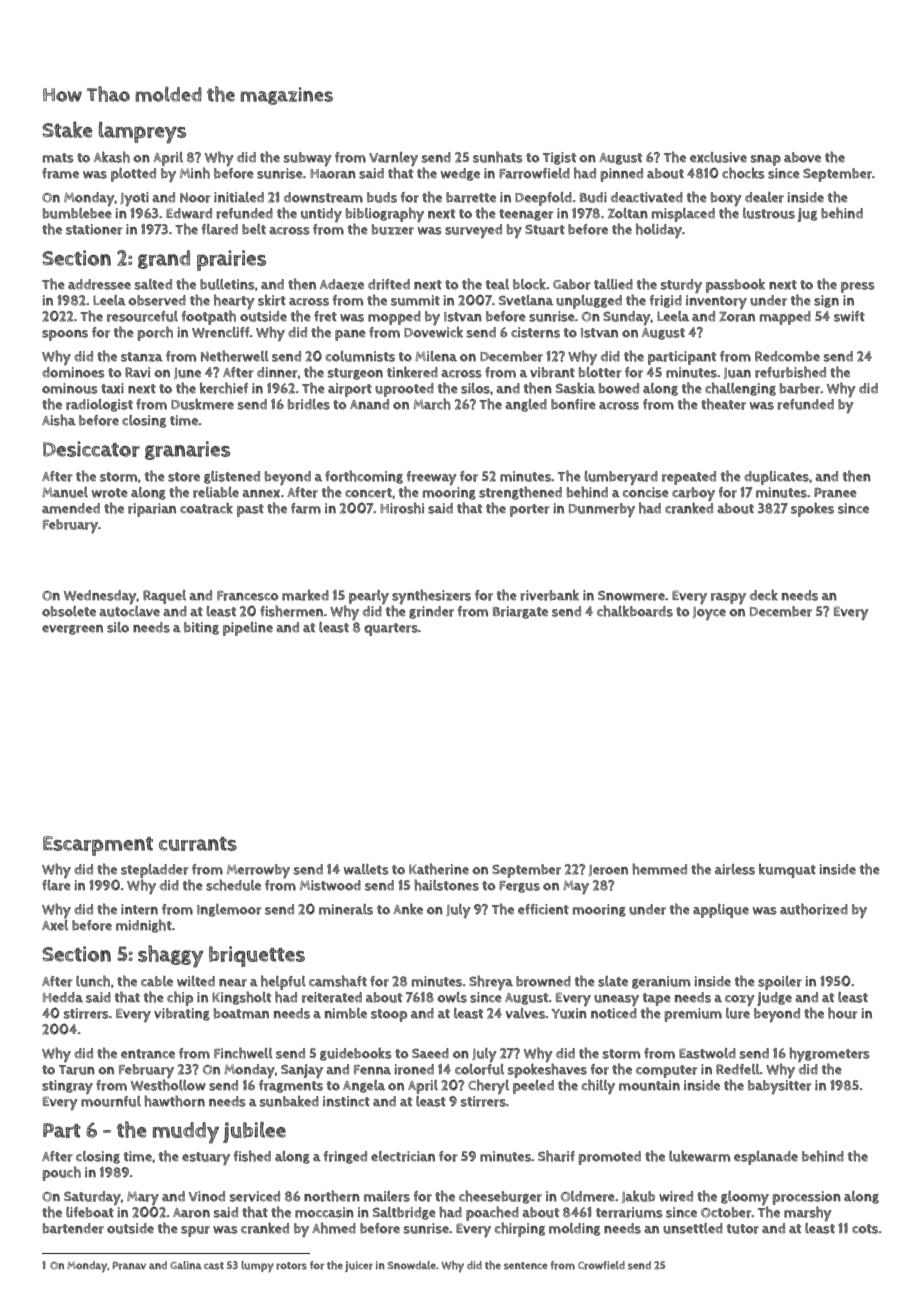  I want to click on Inglemoor, so click(229, 910).
